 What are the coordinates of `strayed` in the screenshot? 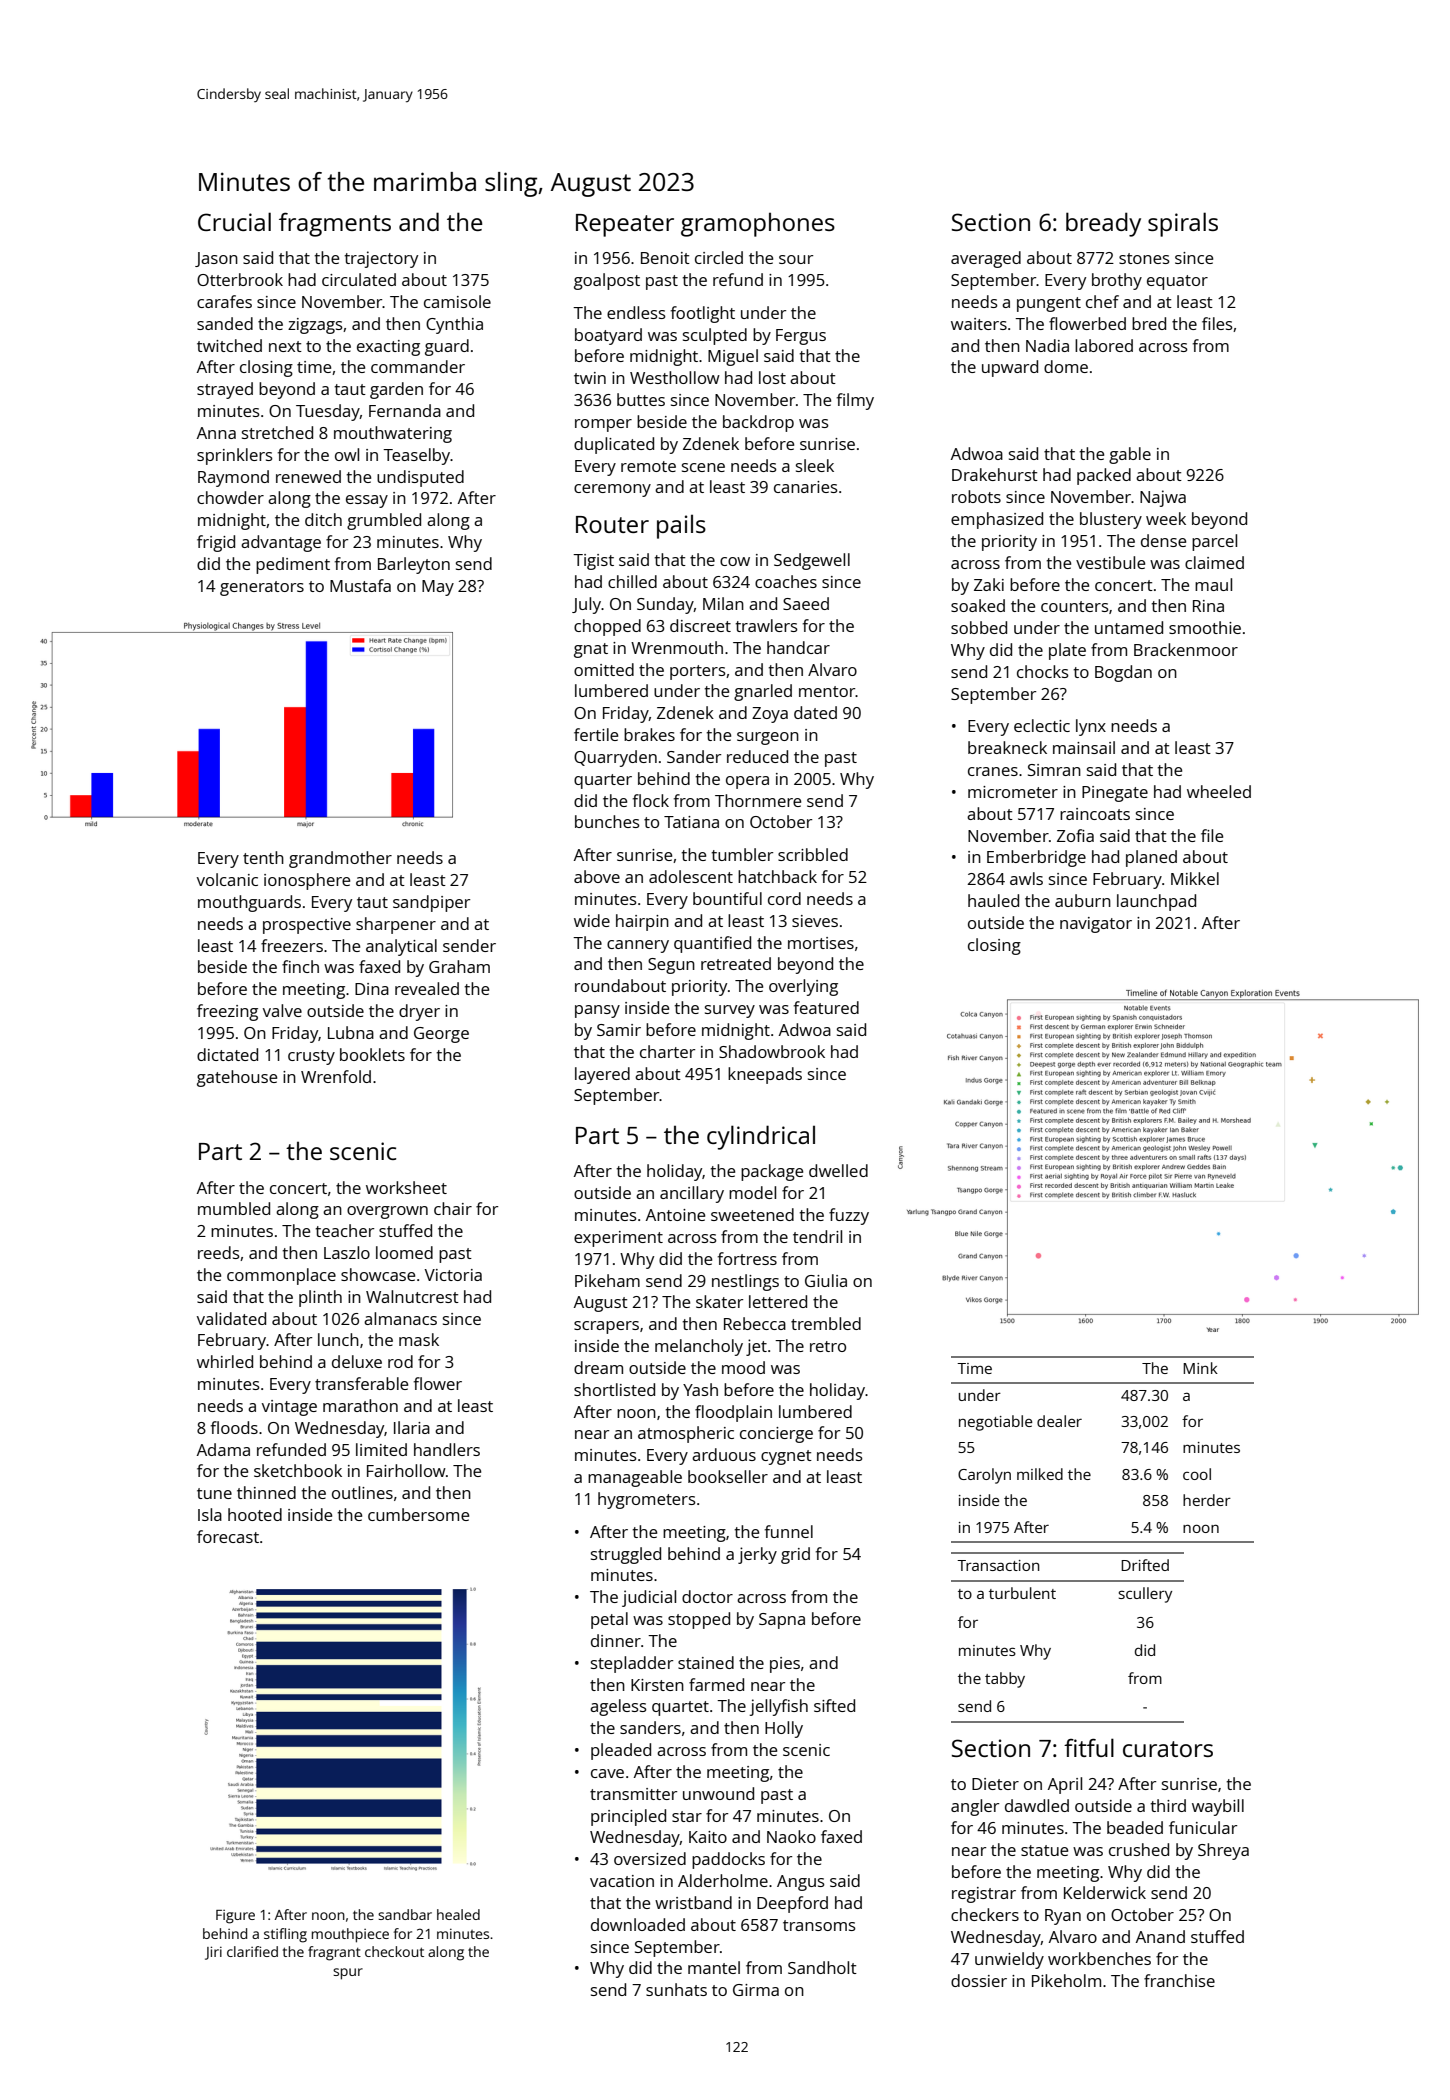 It's located at (225, 390).
